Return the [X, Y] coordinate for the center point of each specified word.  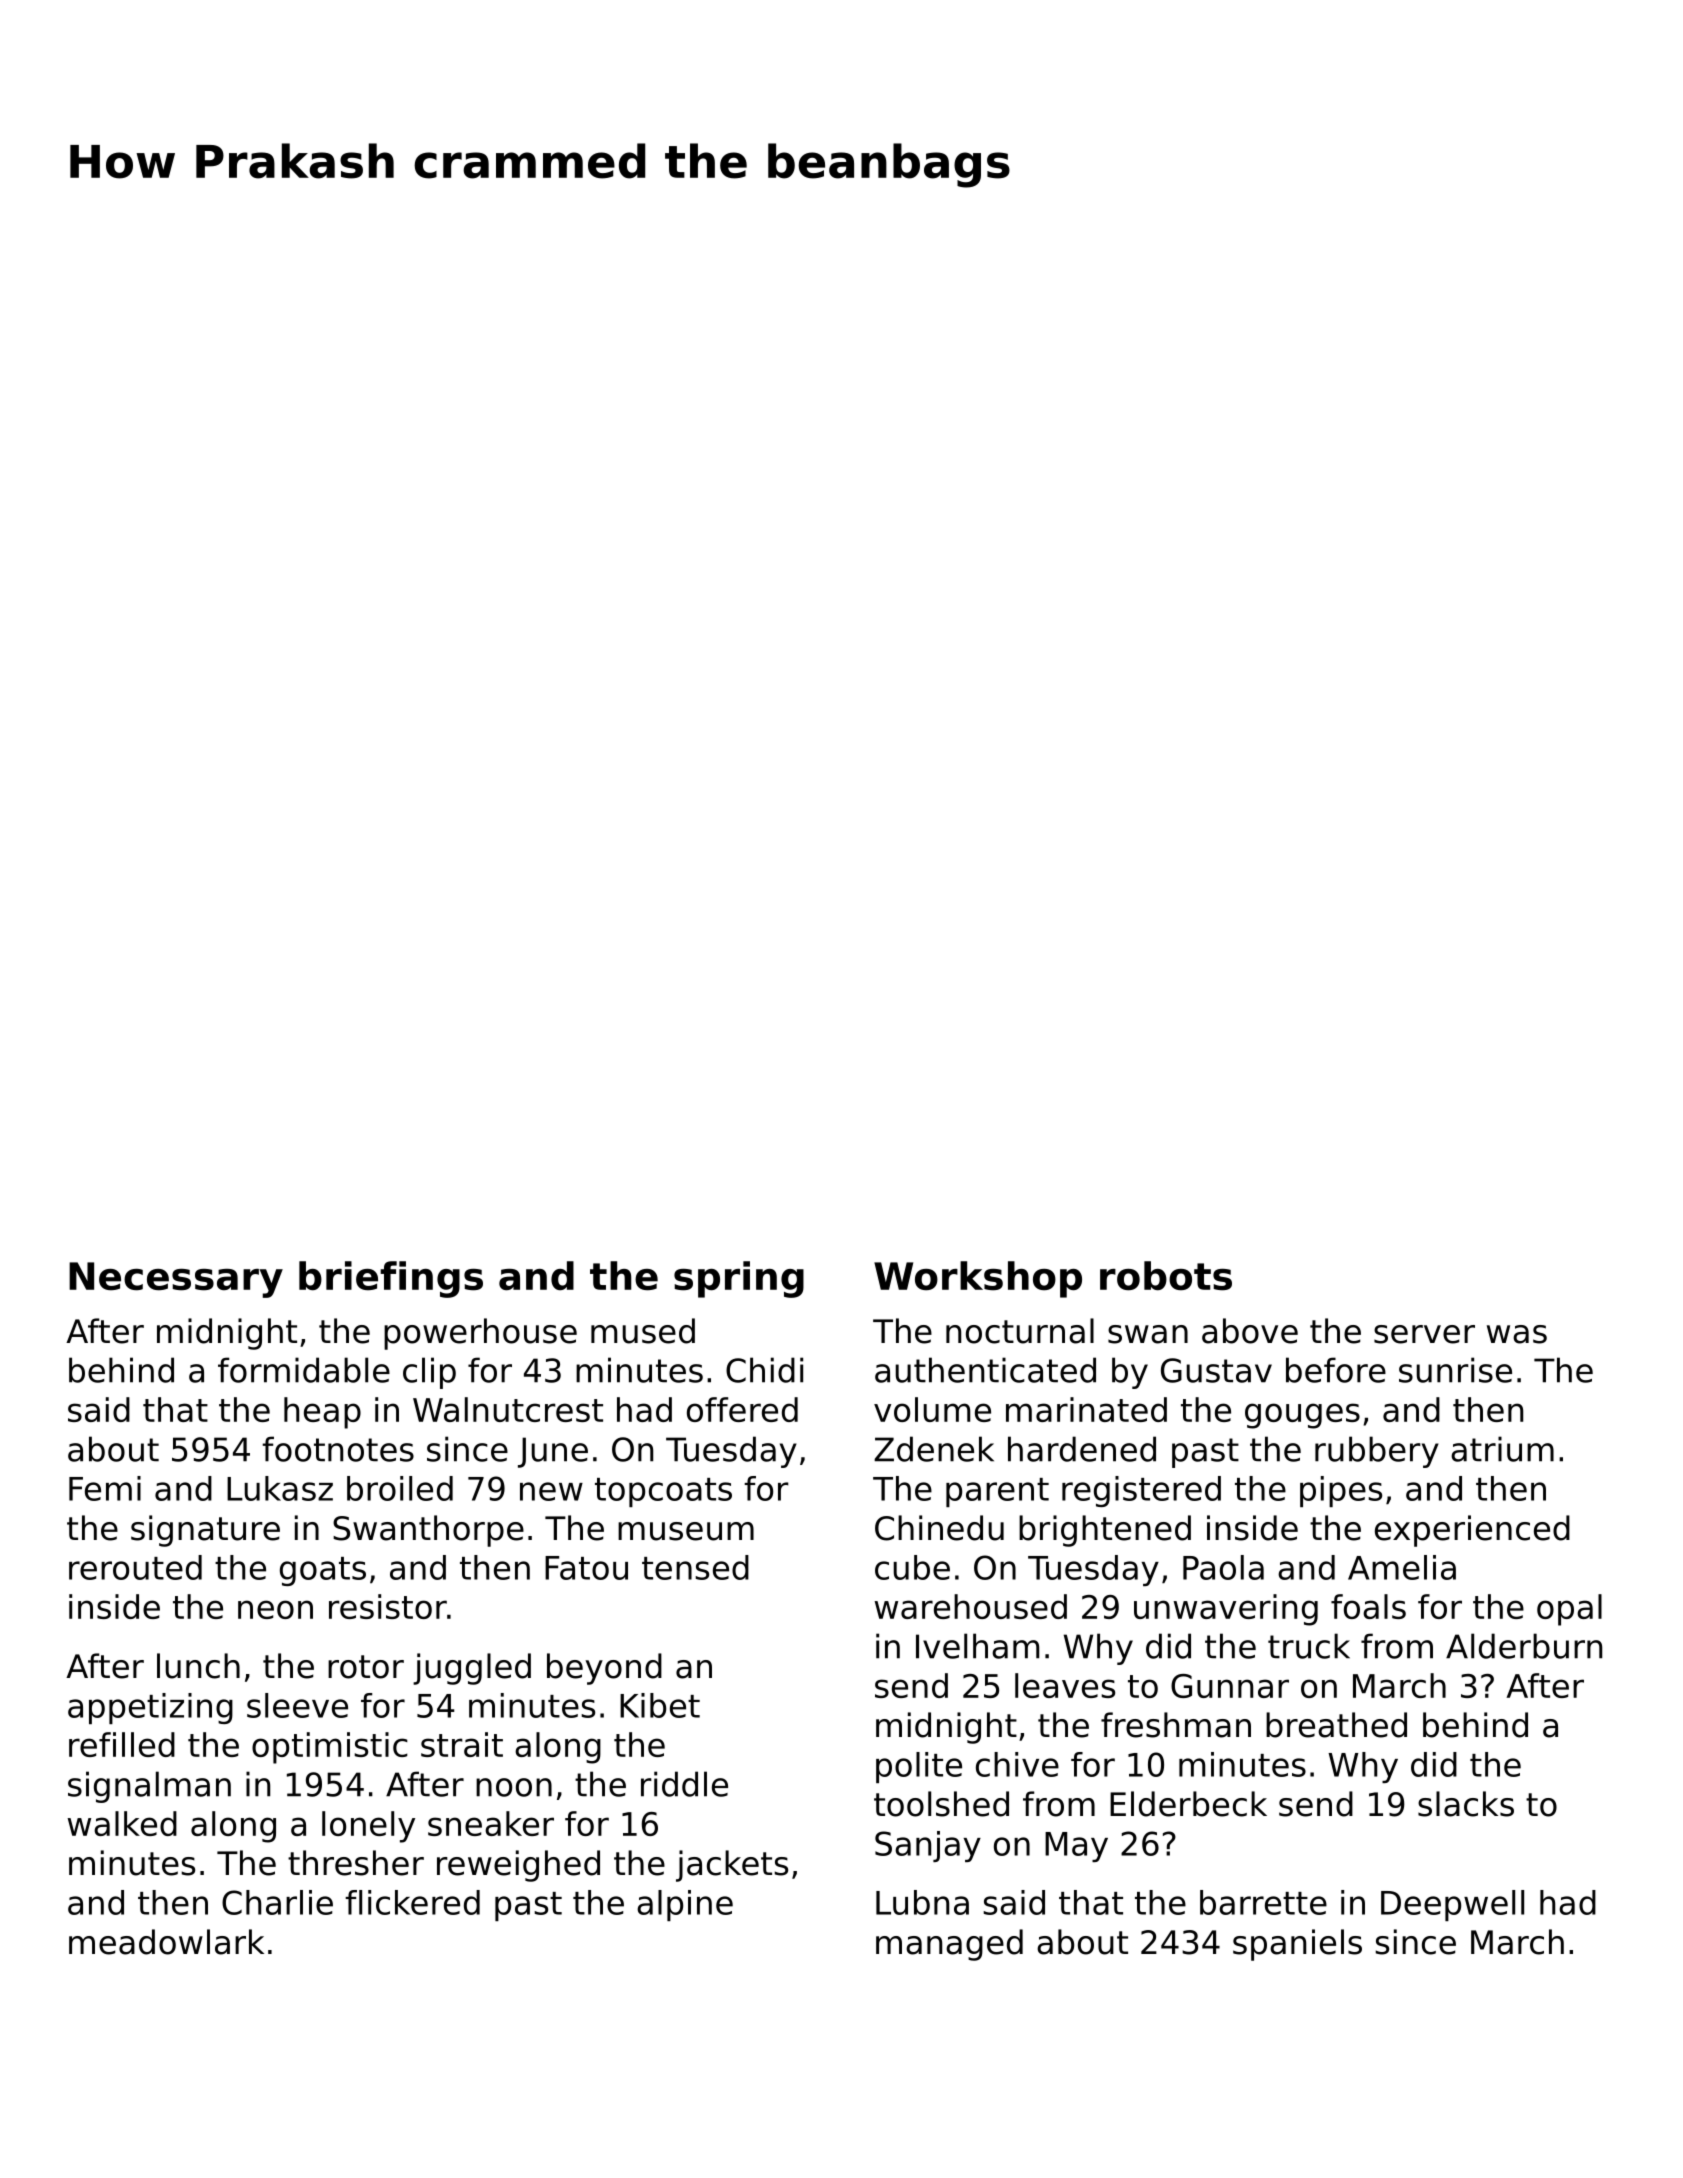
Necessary [176, 1280]
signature [205, 1531]
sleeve [297, 1705]
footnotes [338, 1449]
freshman [1176, 1725]
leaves [1065, 1685]
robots [1166, 1276]
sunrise [1455, 1370]
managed [949, 1945]
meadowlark [166, 1942]
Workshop [978, 1279]
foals [1368, 1606]
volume [932, 1409]
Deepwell [1452, 1905]
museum [686, 1531]
